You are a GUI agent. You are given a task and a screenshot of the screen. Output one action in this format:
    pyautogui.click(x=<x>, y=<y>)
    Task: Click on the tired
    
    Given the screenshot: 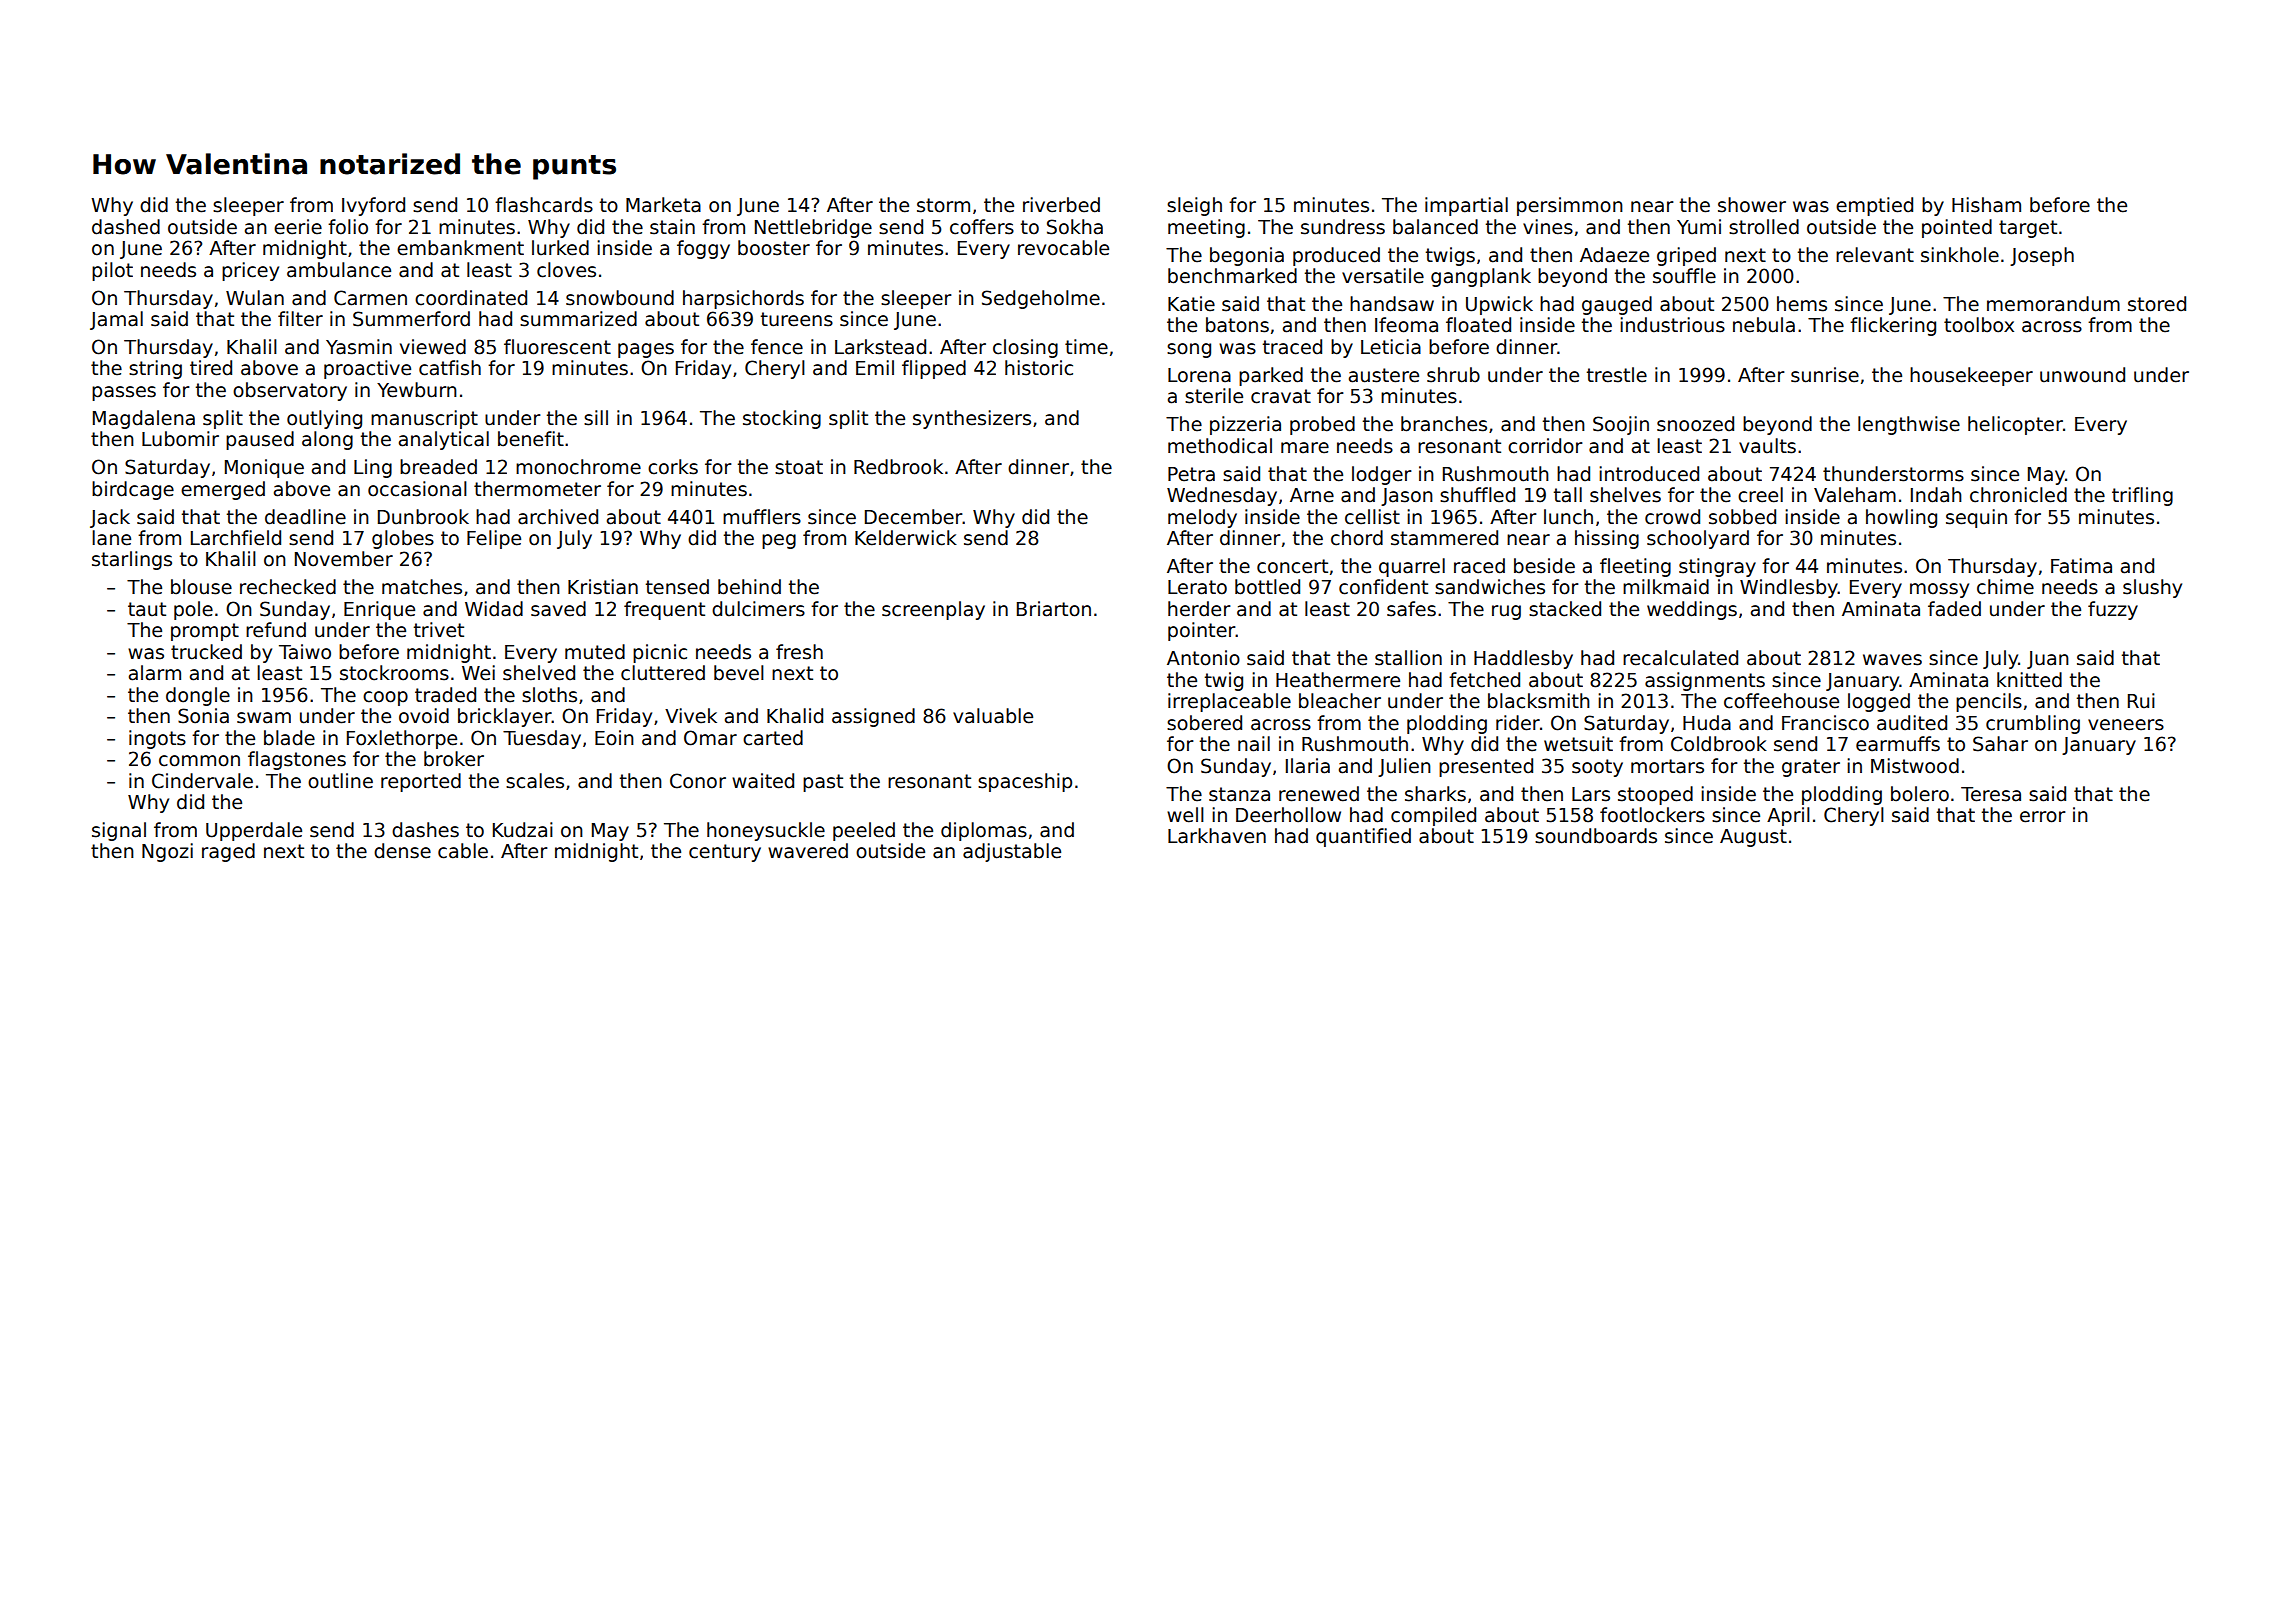 What is the action you would take?
    pyautogui.click(x=211, y=368)
